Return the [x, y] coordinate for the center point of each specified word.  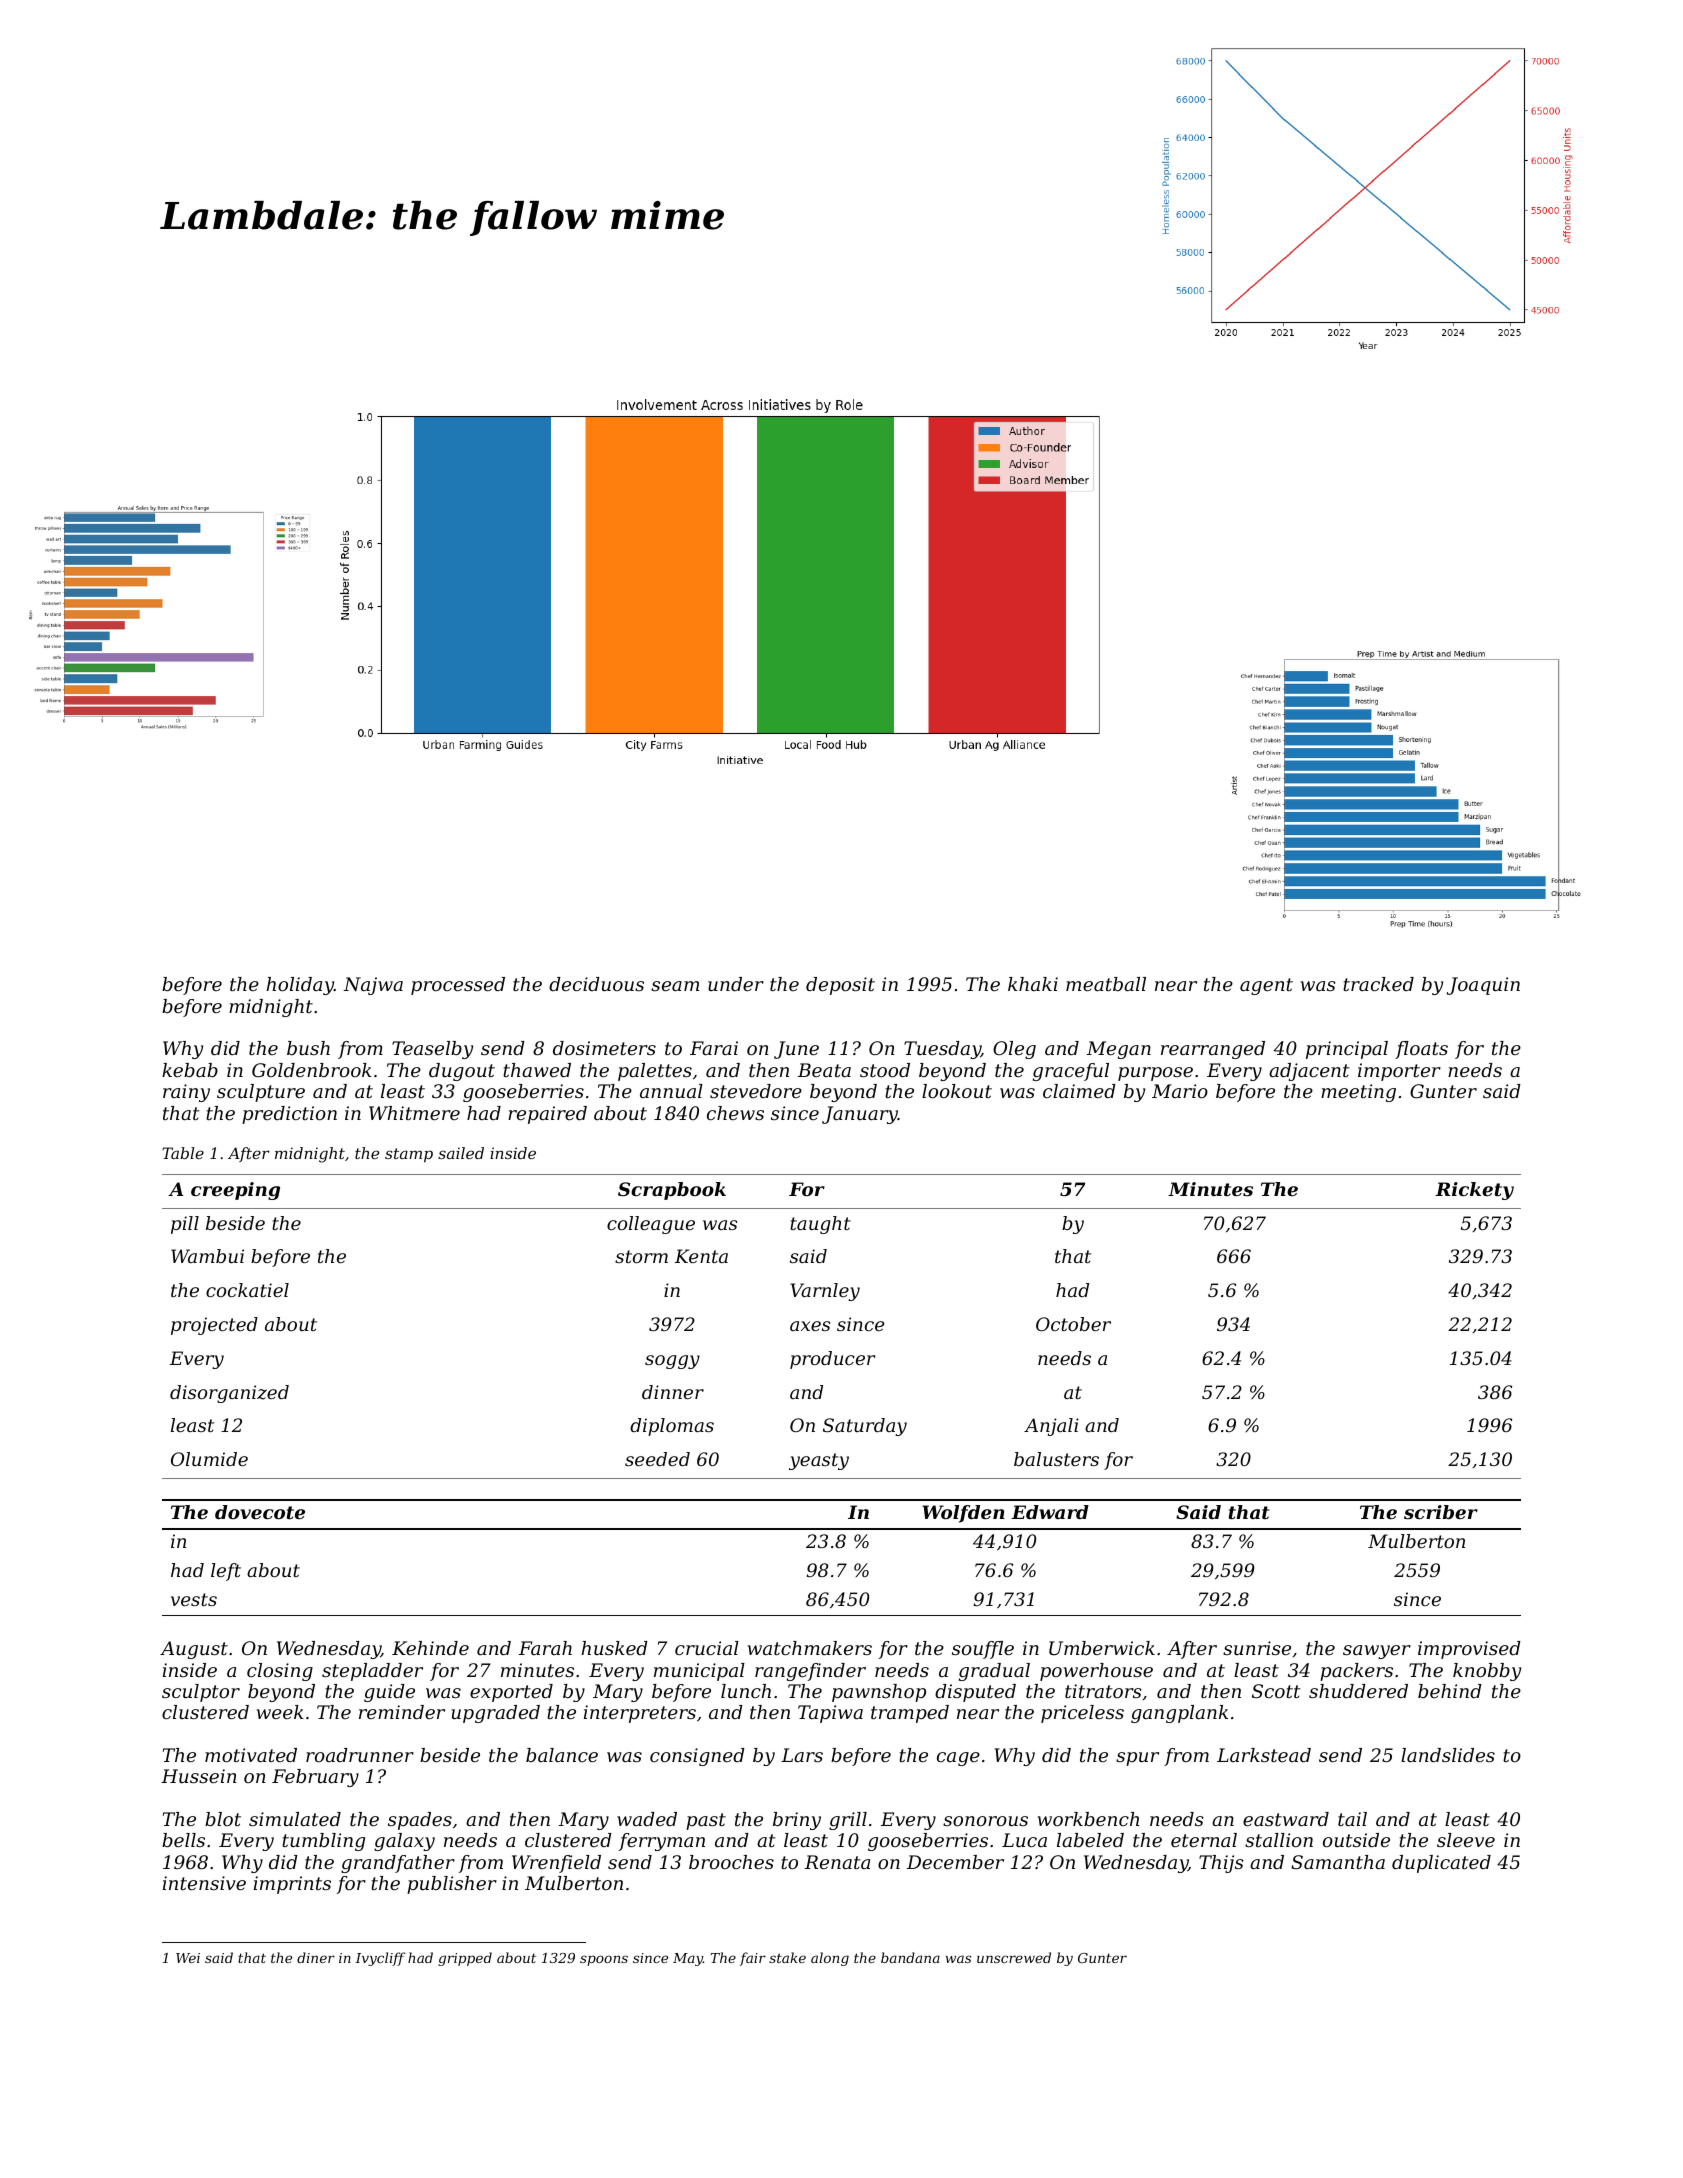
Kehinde [430, 1648]
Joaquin [1483, 986]
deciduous [596, 984]
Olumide [209, 1459]
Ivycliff [380, 1959]
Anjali [1051, 1427]
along [830, 1959]
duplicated [1441, 1864]
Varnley [825, 1292]
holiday [300, 986]
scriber [1441, 1512]
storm [641, 1256]
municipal [699, 1672]
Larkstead [1264, 1755]
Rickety [1474, 1191]
